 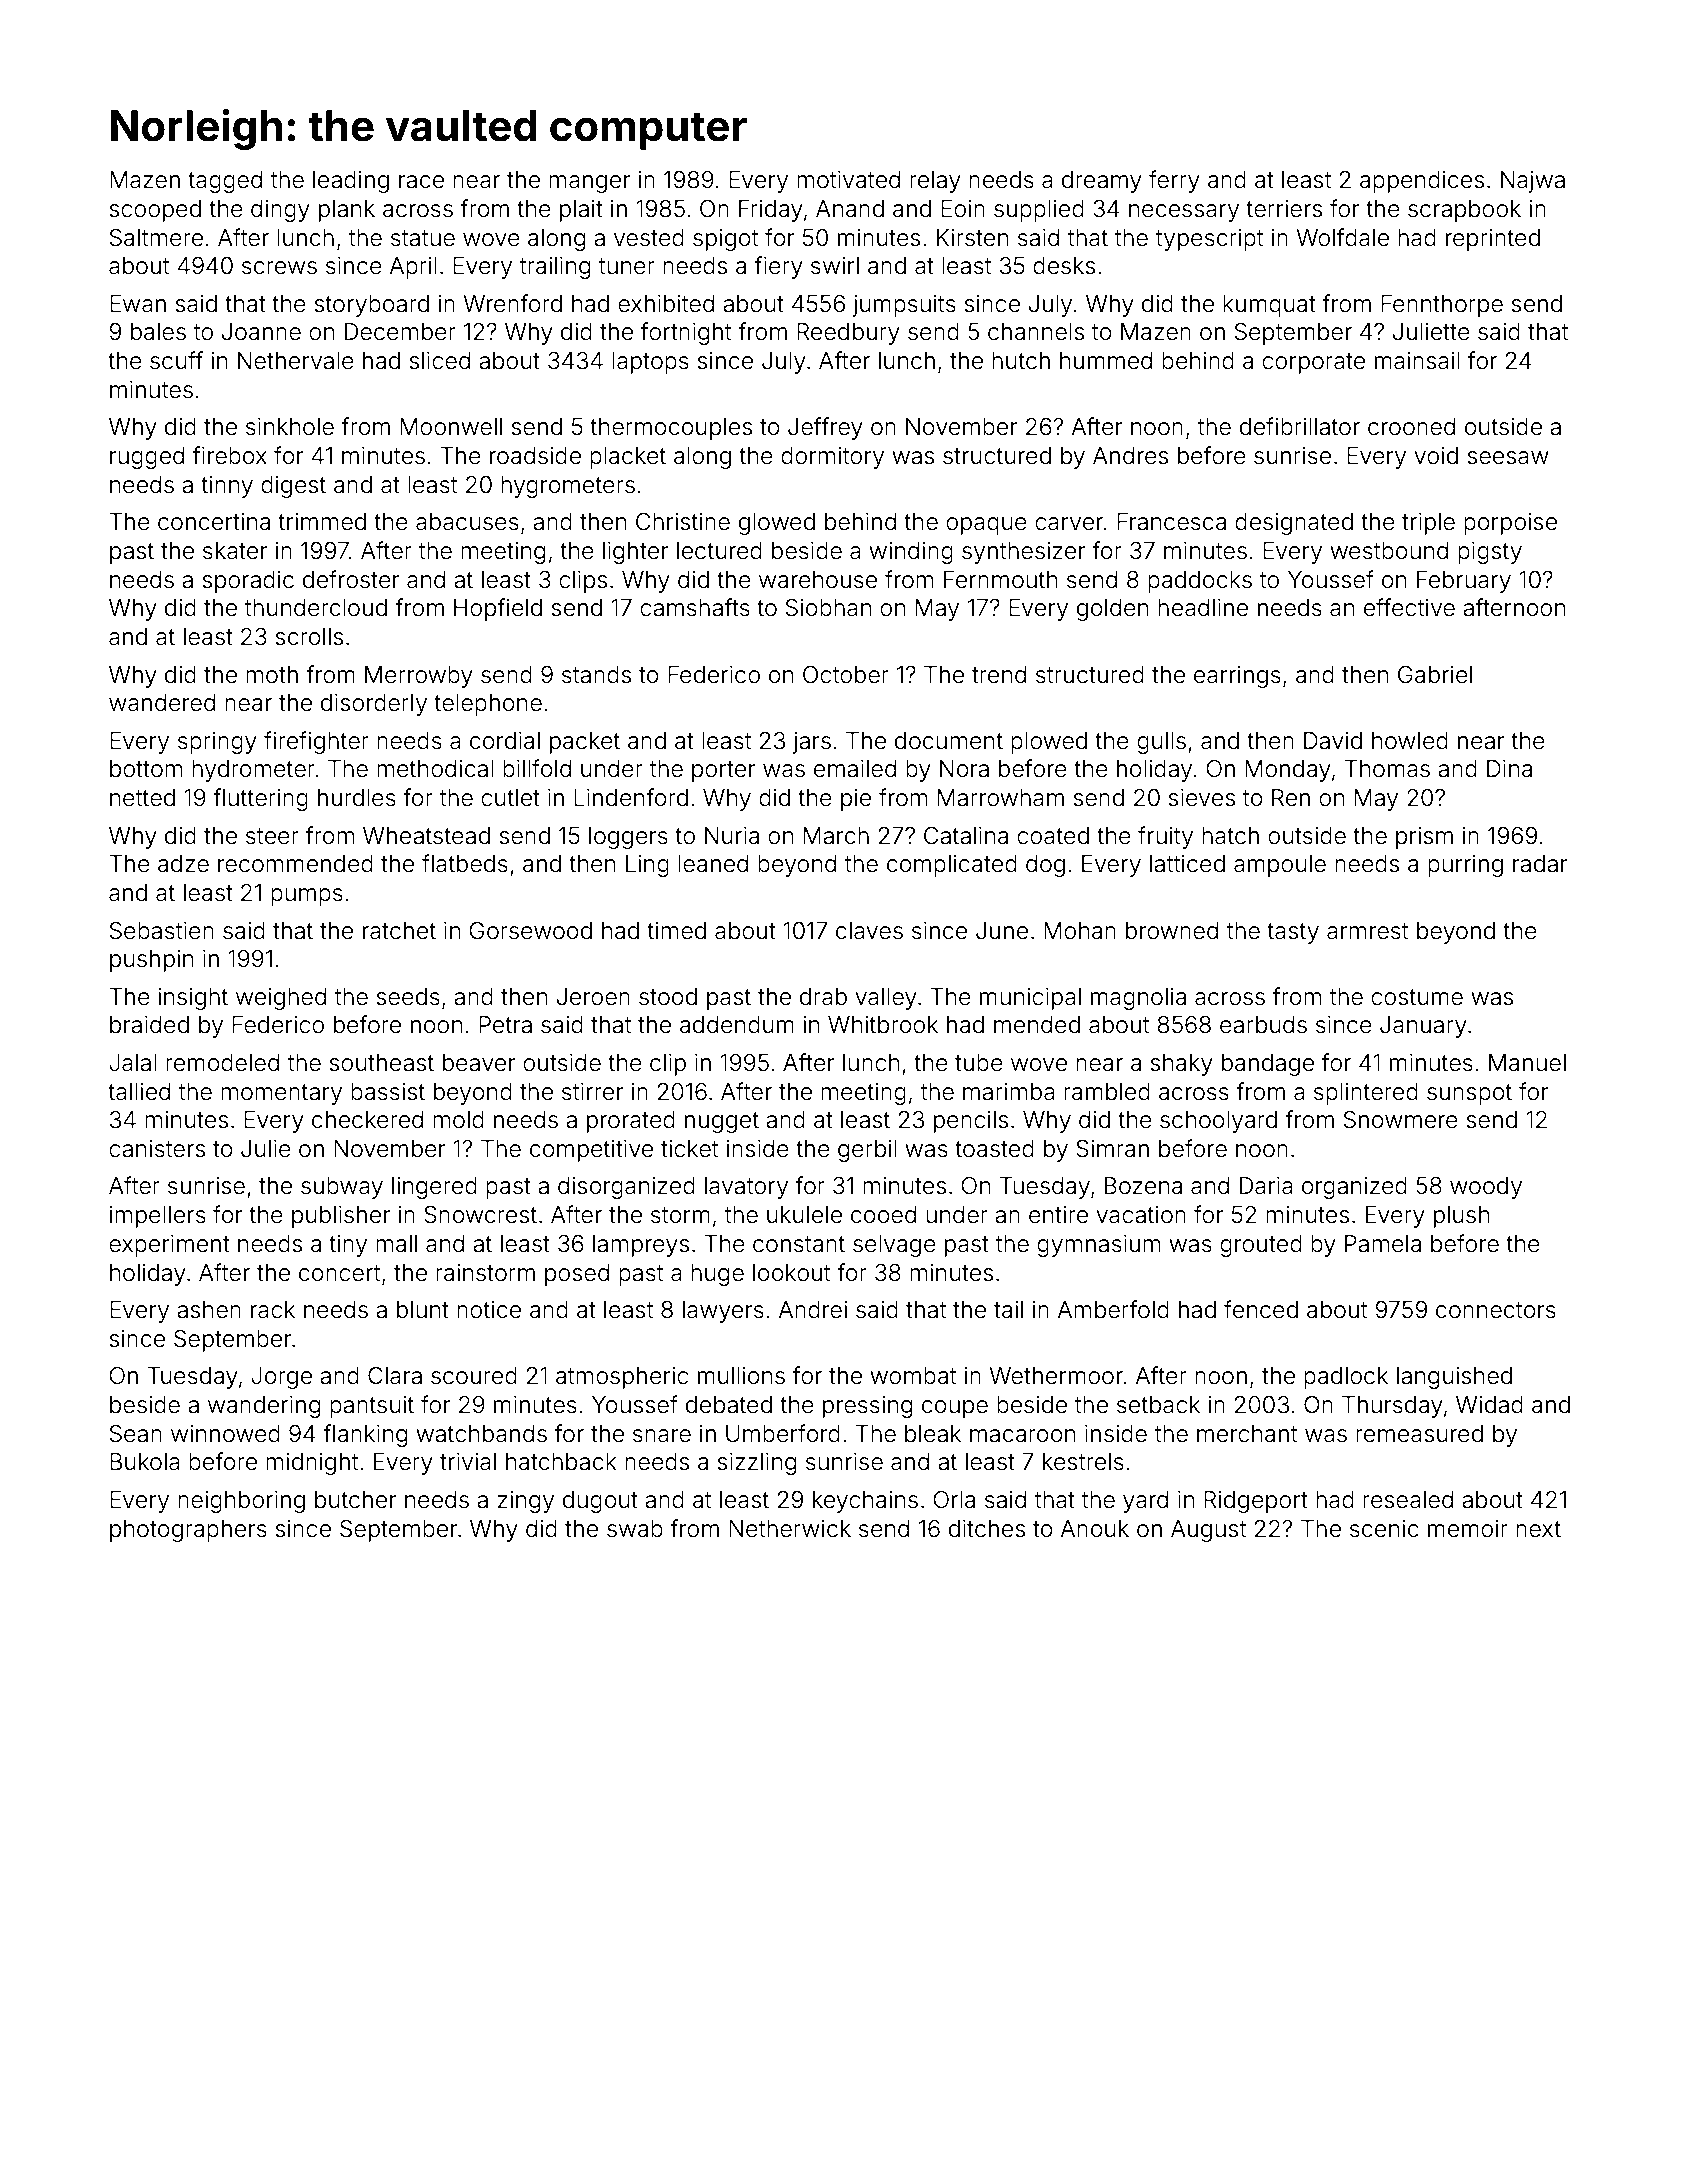 I want to click on memoir, so click(x=1468, y=1529).
